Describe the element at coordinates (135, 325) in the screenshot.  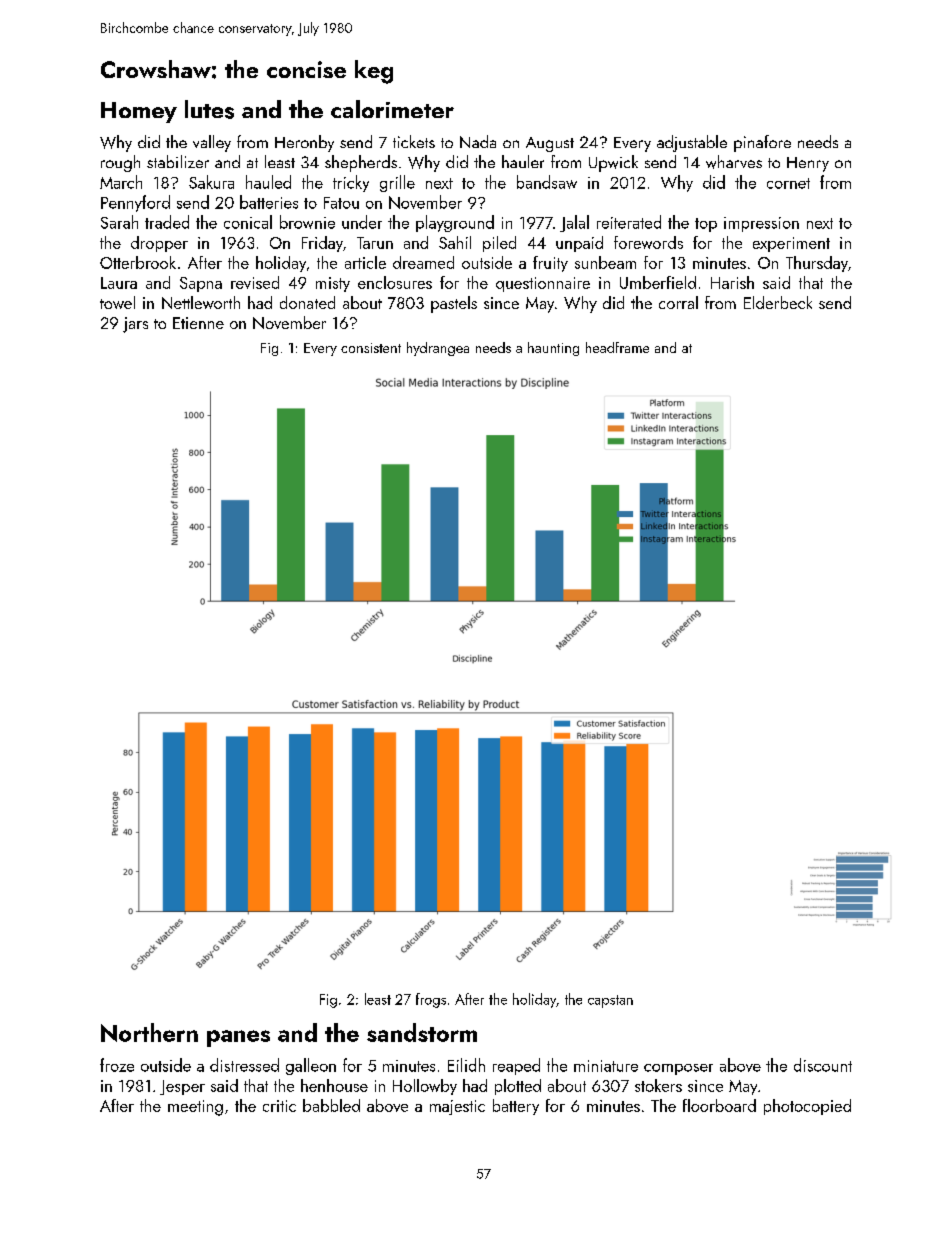
I see `jars` at that location.
